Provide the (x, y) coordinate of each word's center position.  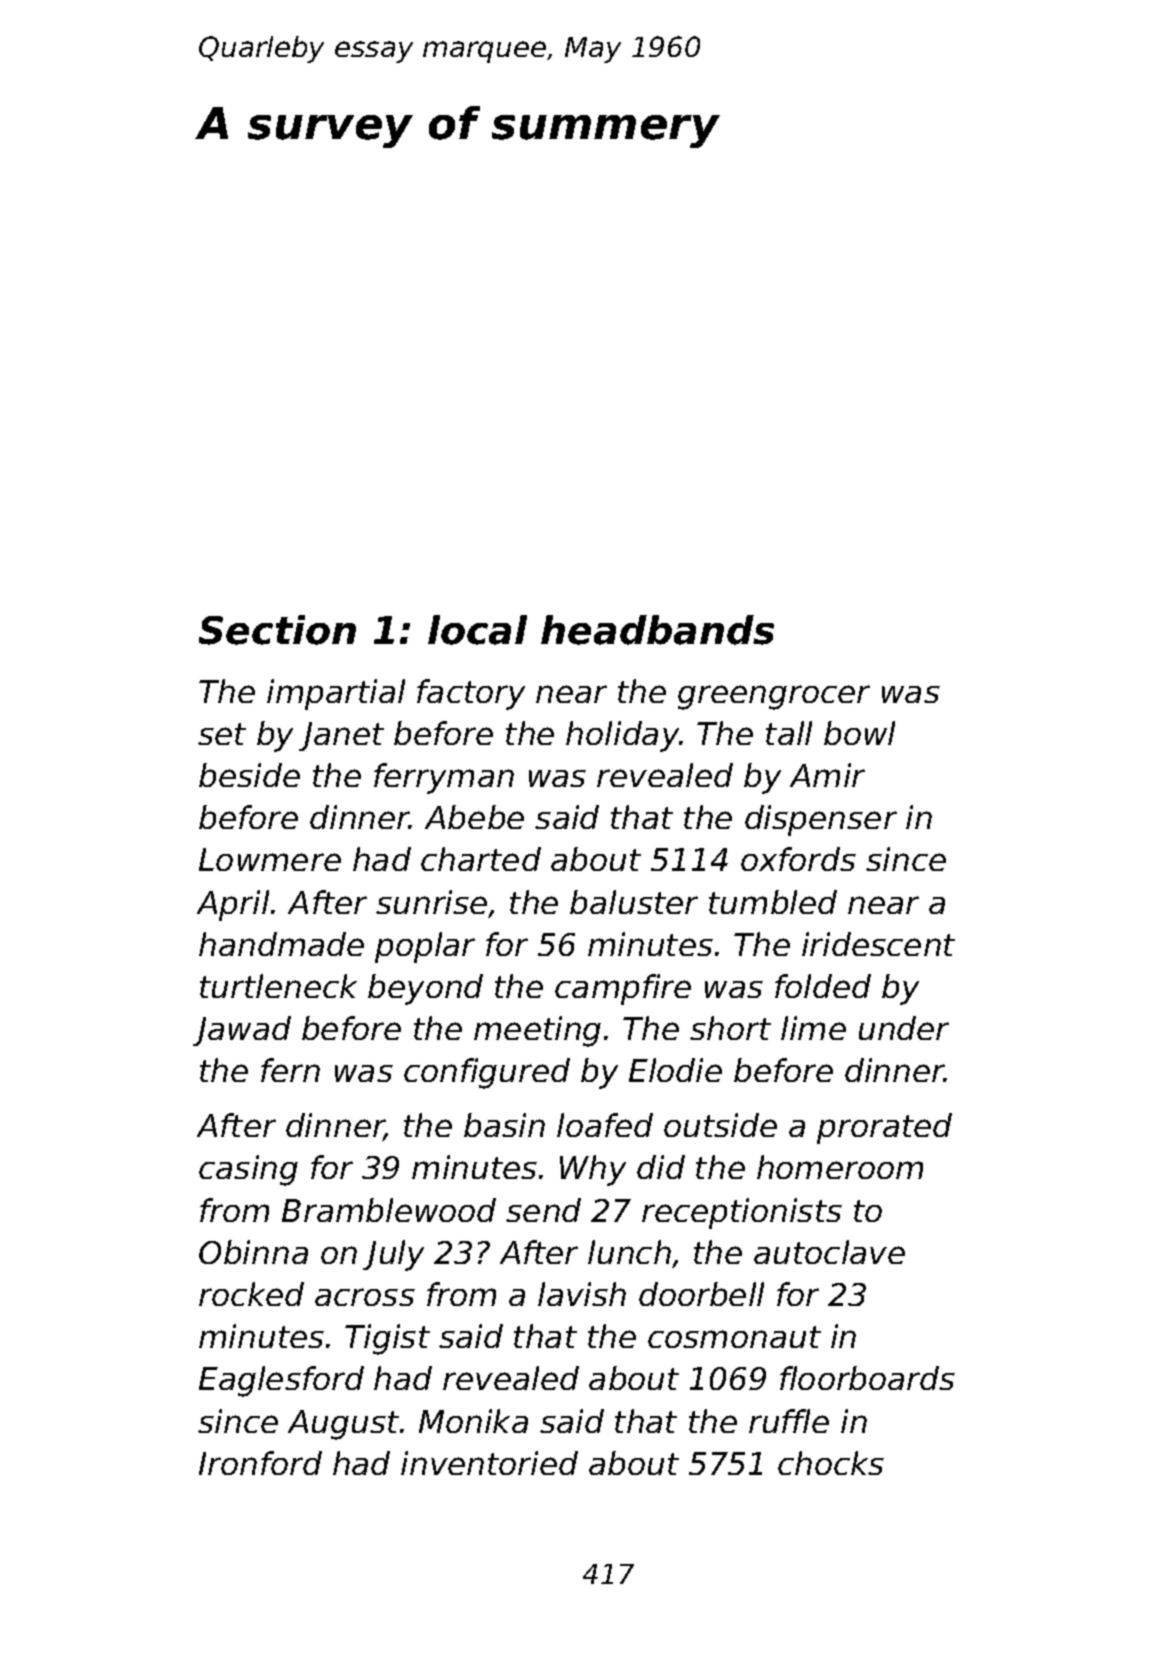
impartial (336, 694)
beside (249, 775)
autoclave (829, 1252)
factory (471, 694)
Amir (827, 775)
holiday (622, 736)
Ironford (260, 1463)
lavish (582, 1294)
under (904, 1028)
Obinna (253, 1252)
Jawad (242, 1031)
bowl (859, 733)
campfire (623, 989)
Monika (473, 1421)
